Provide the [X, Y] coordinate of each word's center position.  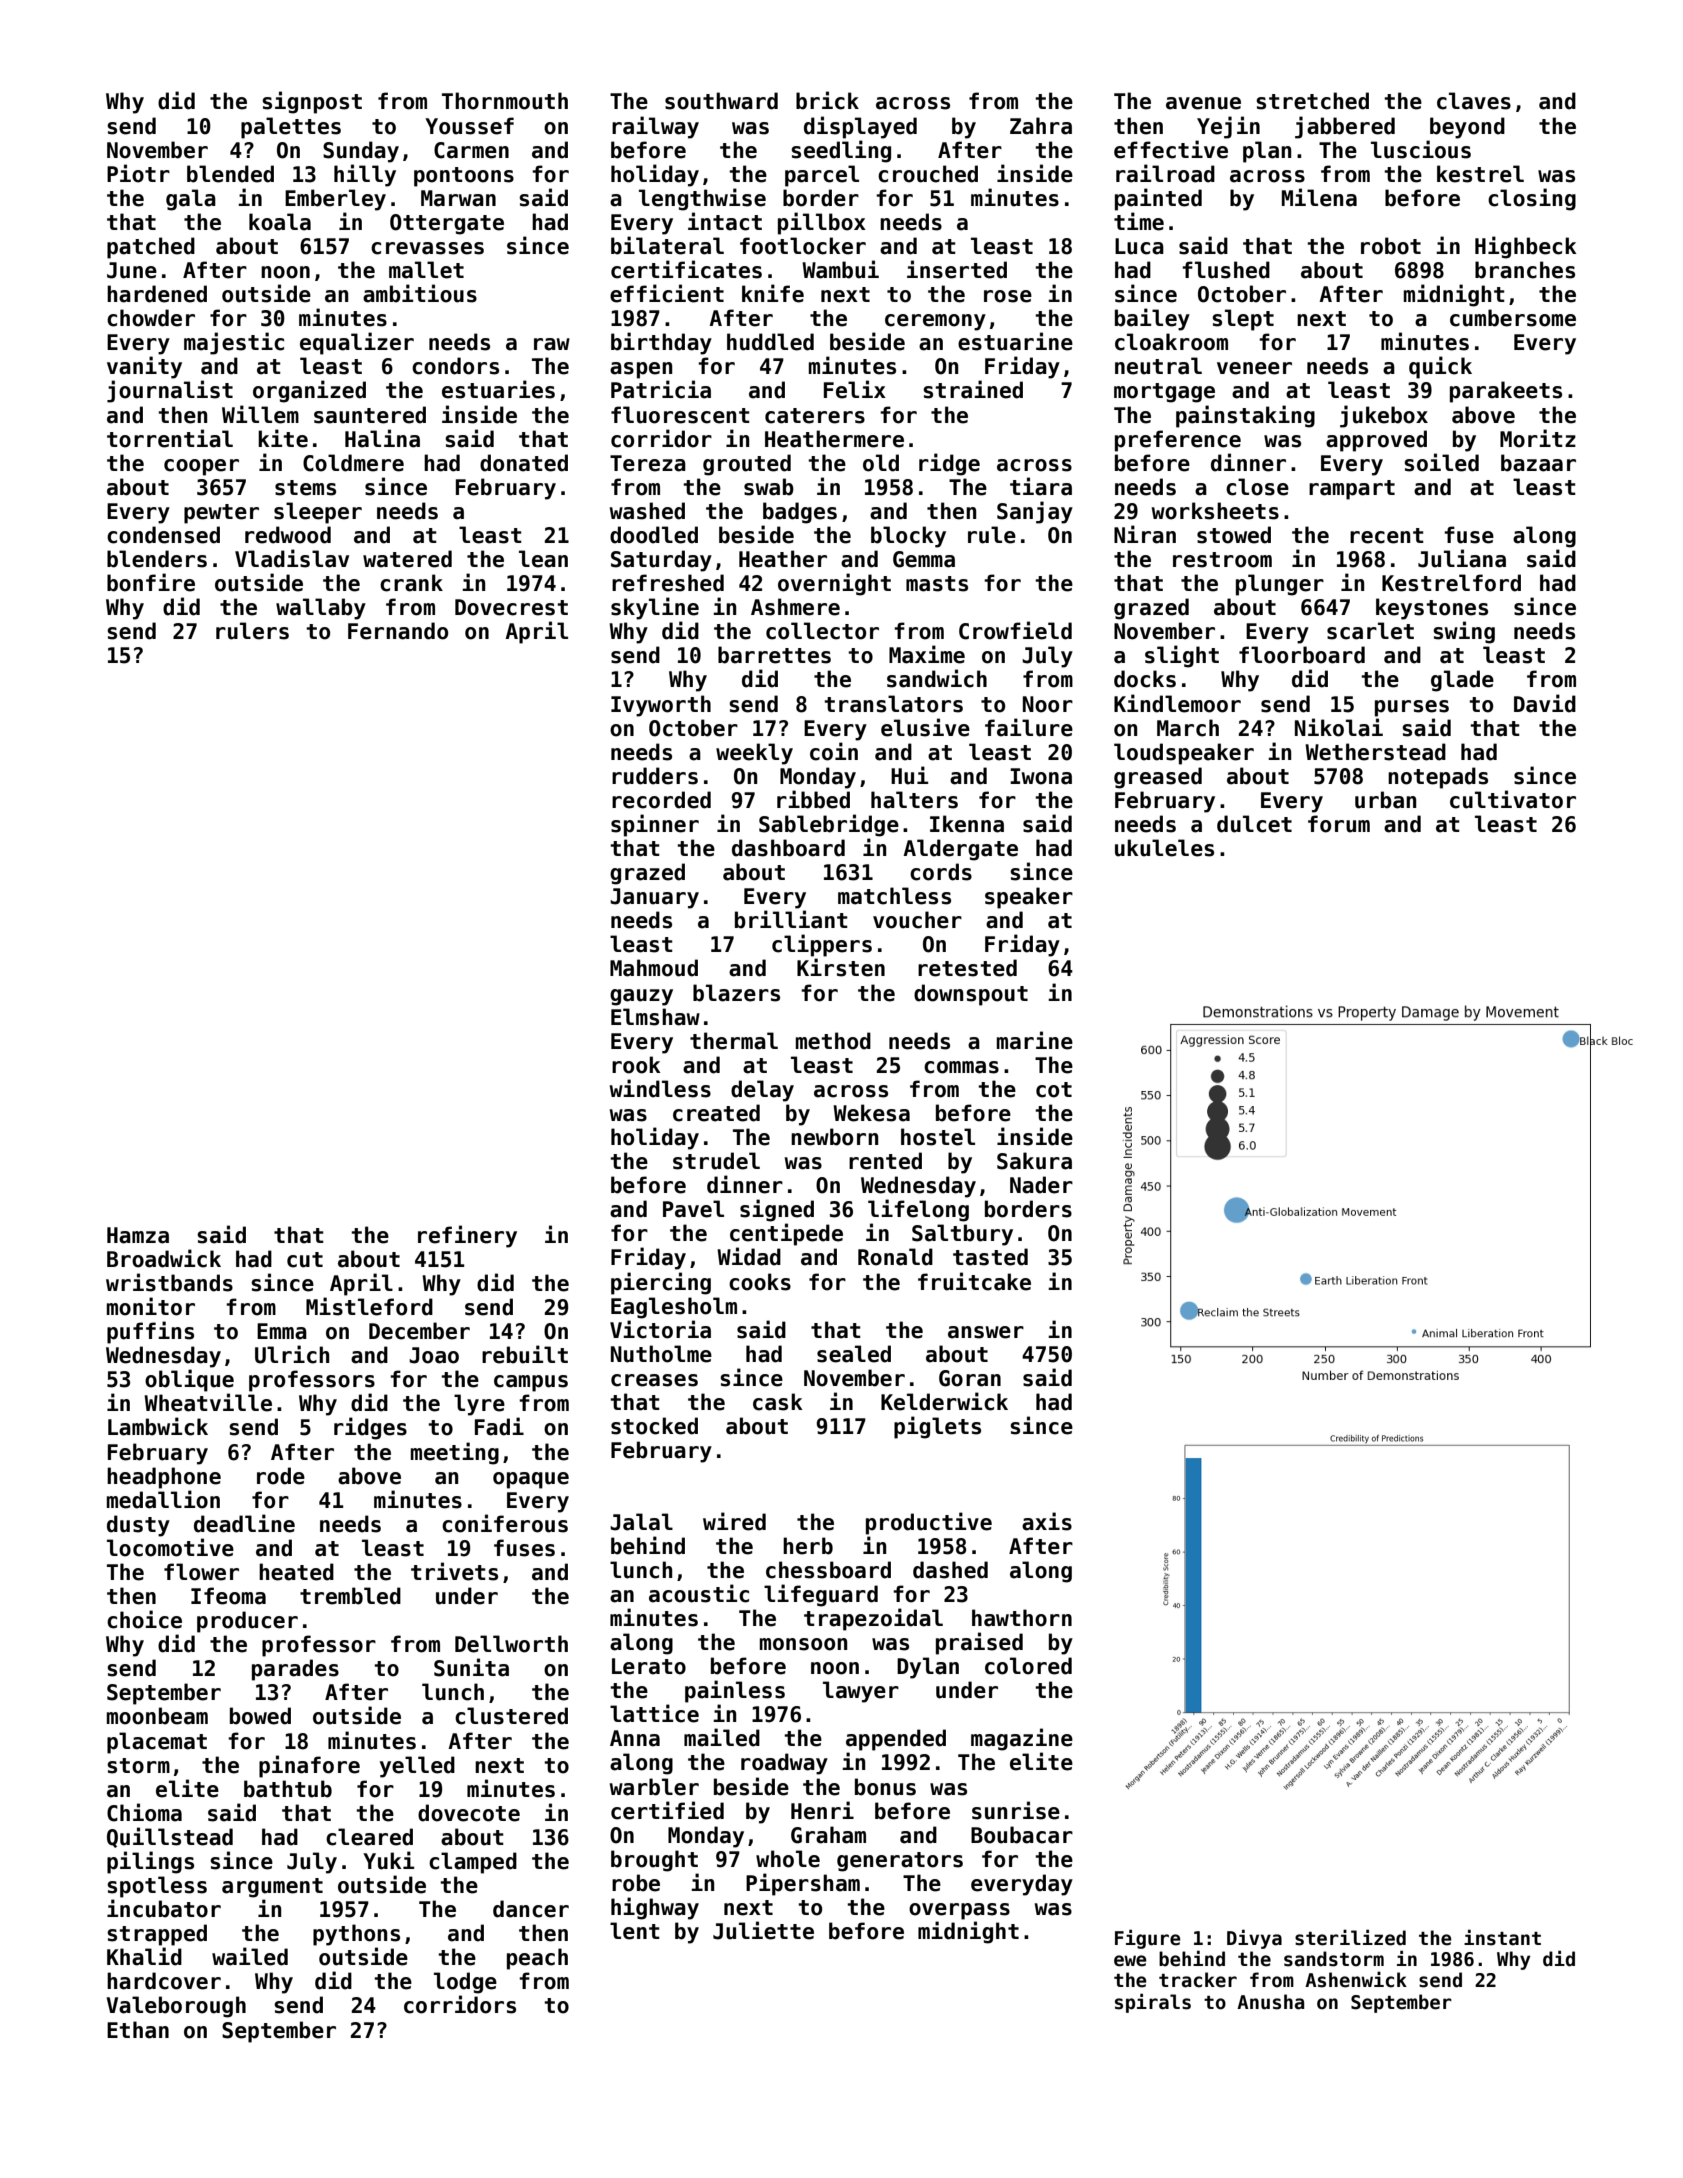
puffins [150, 1332]
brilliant [791, 919]
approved [1376, 441]
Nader [1041, 1185]
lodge [465, 1983]
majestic [234, 343]
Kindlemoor [1177, 703]
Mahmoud [654, 968]
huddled [770, 342]
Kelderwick [944, 1401]
